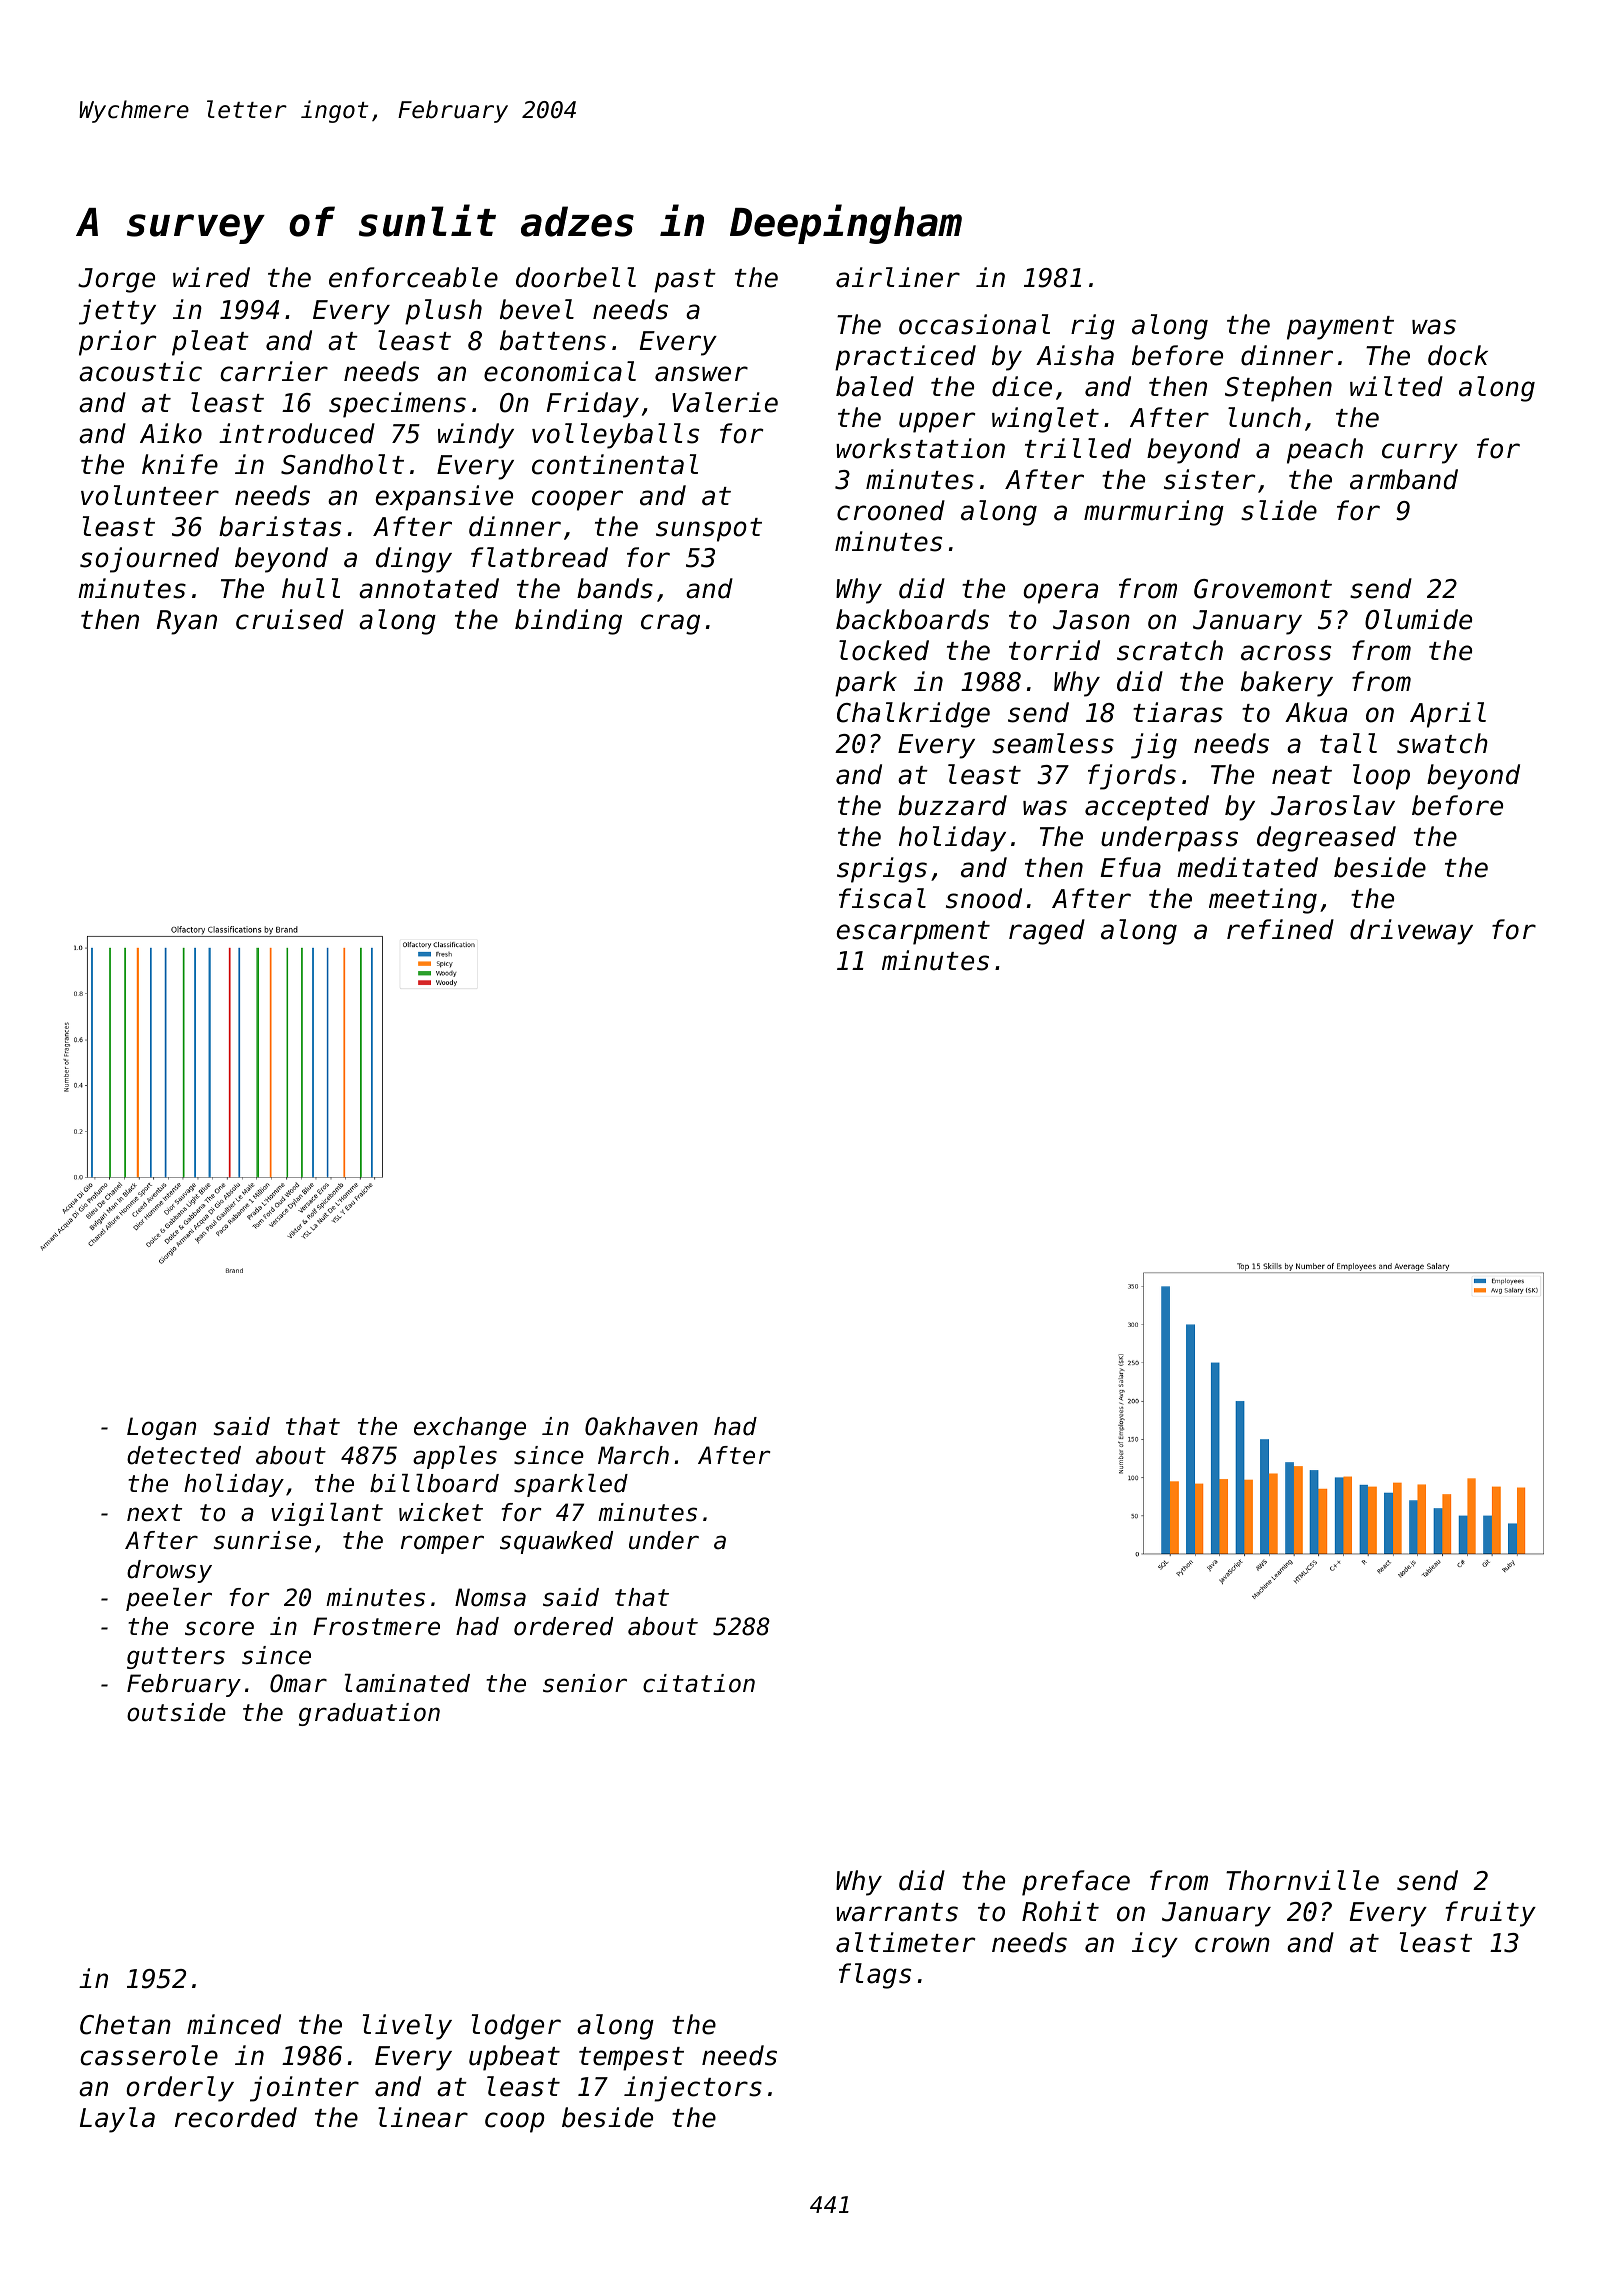 The image size is (1620, 2292). Describe the element at coordinates (1411, 932) in the screenshot. I see `driveway` at that location.
